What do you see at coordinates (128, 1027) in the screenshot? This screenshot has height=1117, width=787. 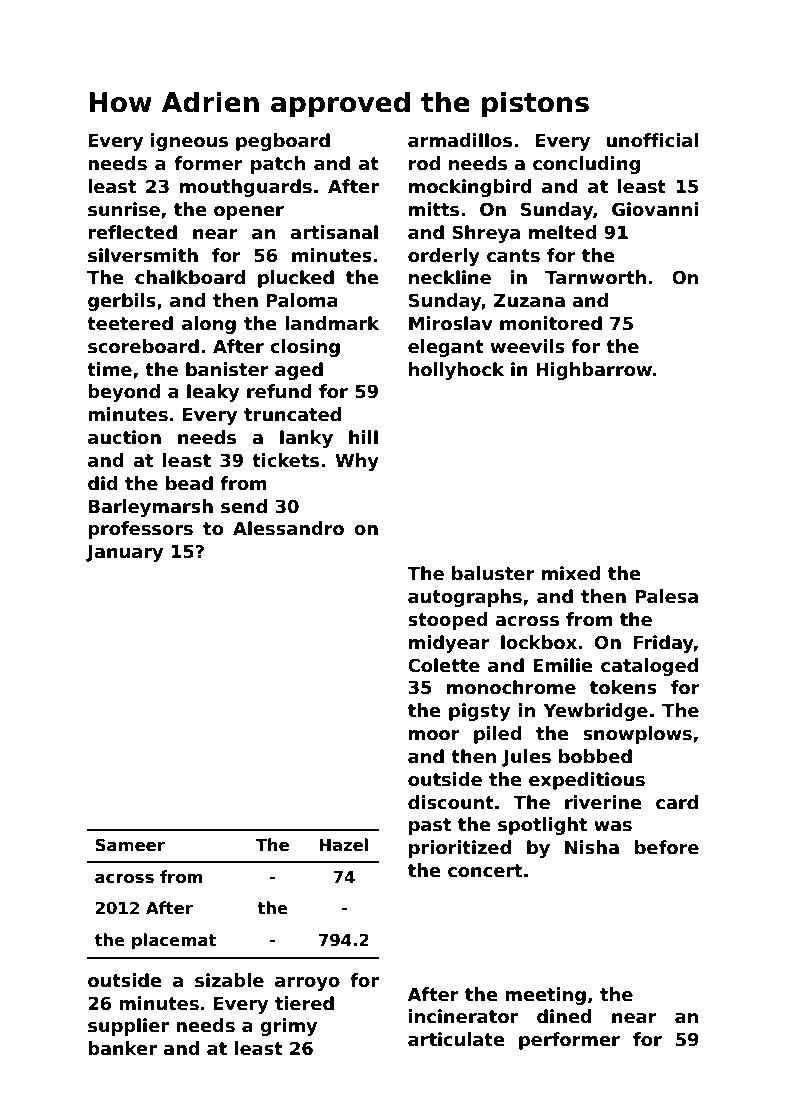 I see `supplier` at bounding box center [128, 1027].
